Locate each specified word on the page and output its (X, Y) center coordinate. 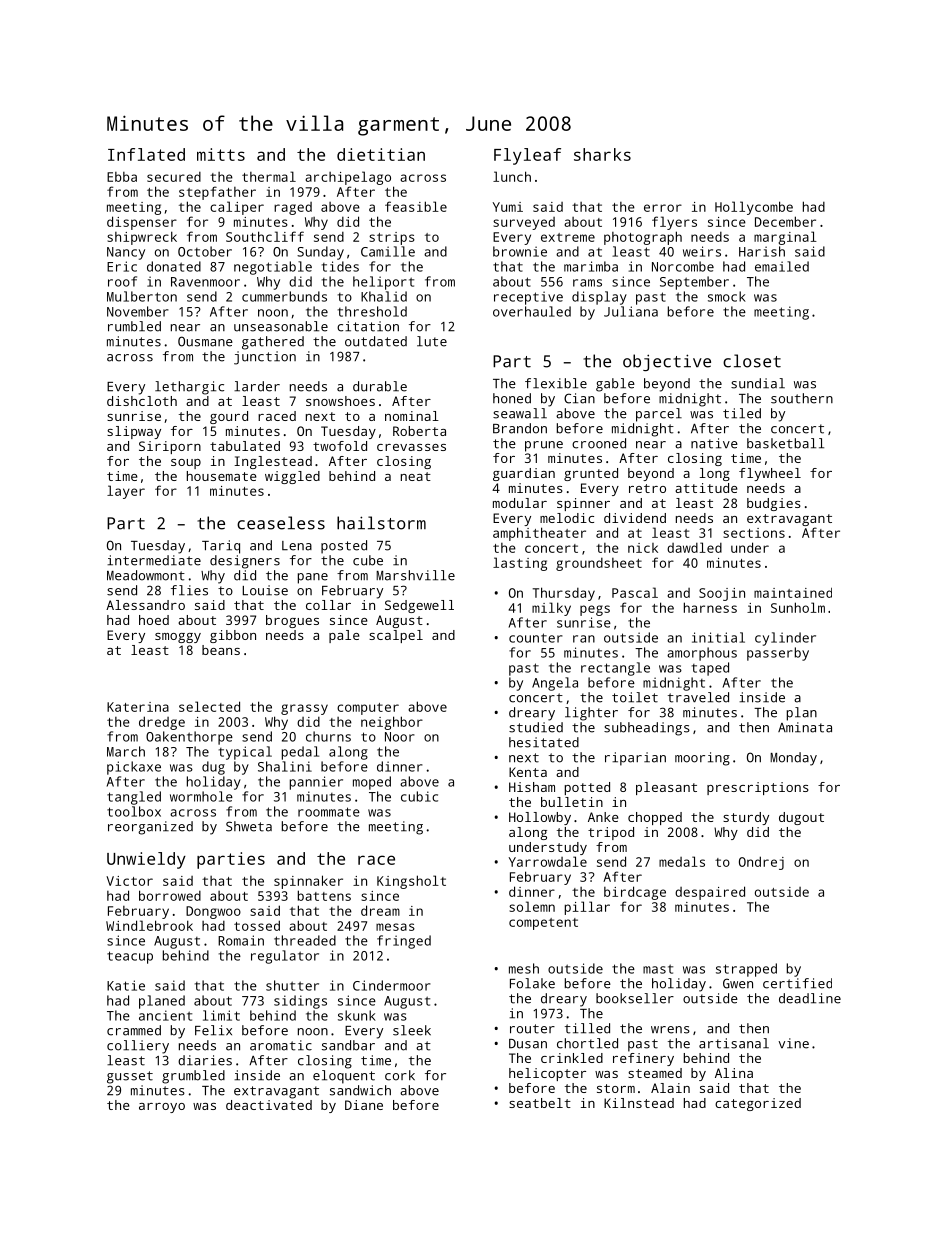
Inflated (146, 154)
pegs (595, 610)
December (785, 221)
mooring (702, 759)
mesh (524, 968)
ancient (165, 1015)
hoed (154, 620)
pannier (316, 783)
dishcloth (142, 401)
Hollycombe (754, 208)
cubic (419, 796)
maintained (793, 593)
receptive (528, 298)
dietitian (381, 154)
